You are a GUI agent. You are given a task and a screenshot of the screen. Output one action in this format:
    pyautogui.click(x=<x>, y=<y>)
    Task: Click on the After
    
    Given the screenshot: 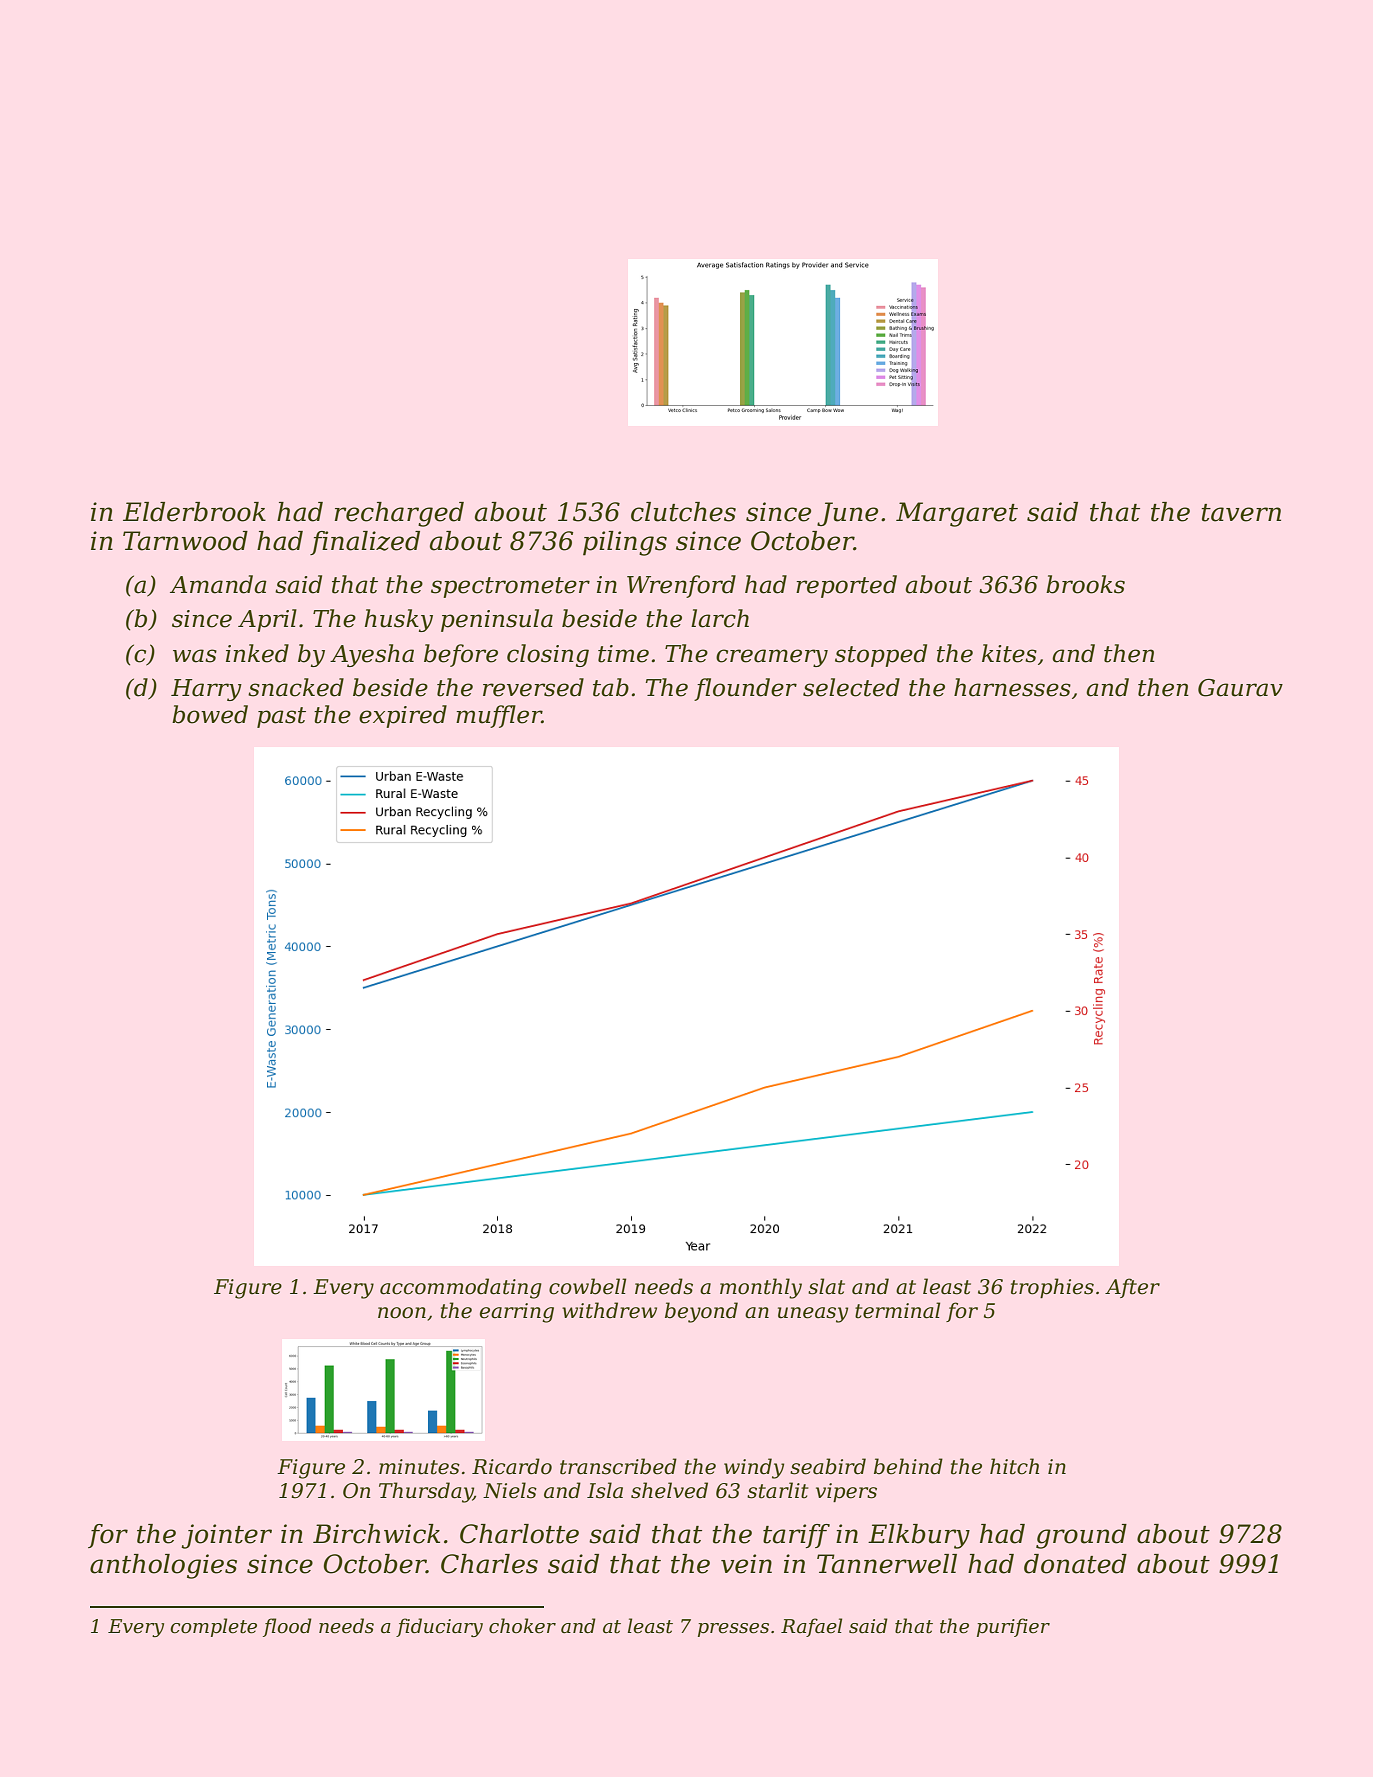 What is the action you would take?
    pyautogui.click(x=1132, y=1288)
